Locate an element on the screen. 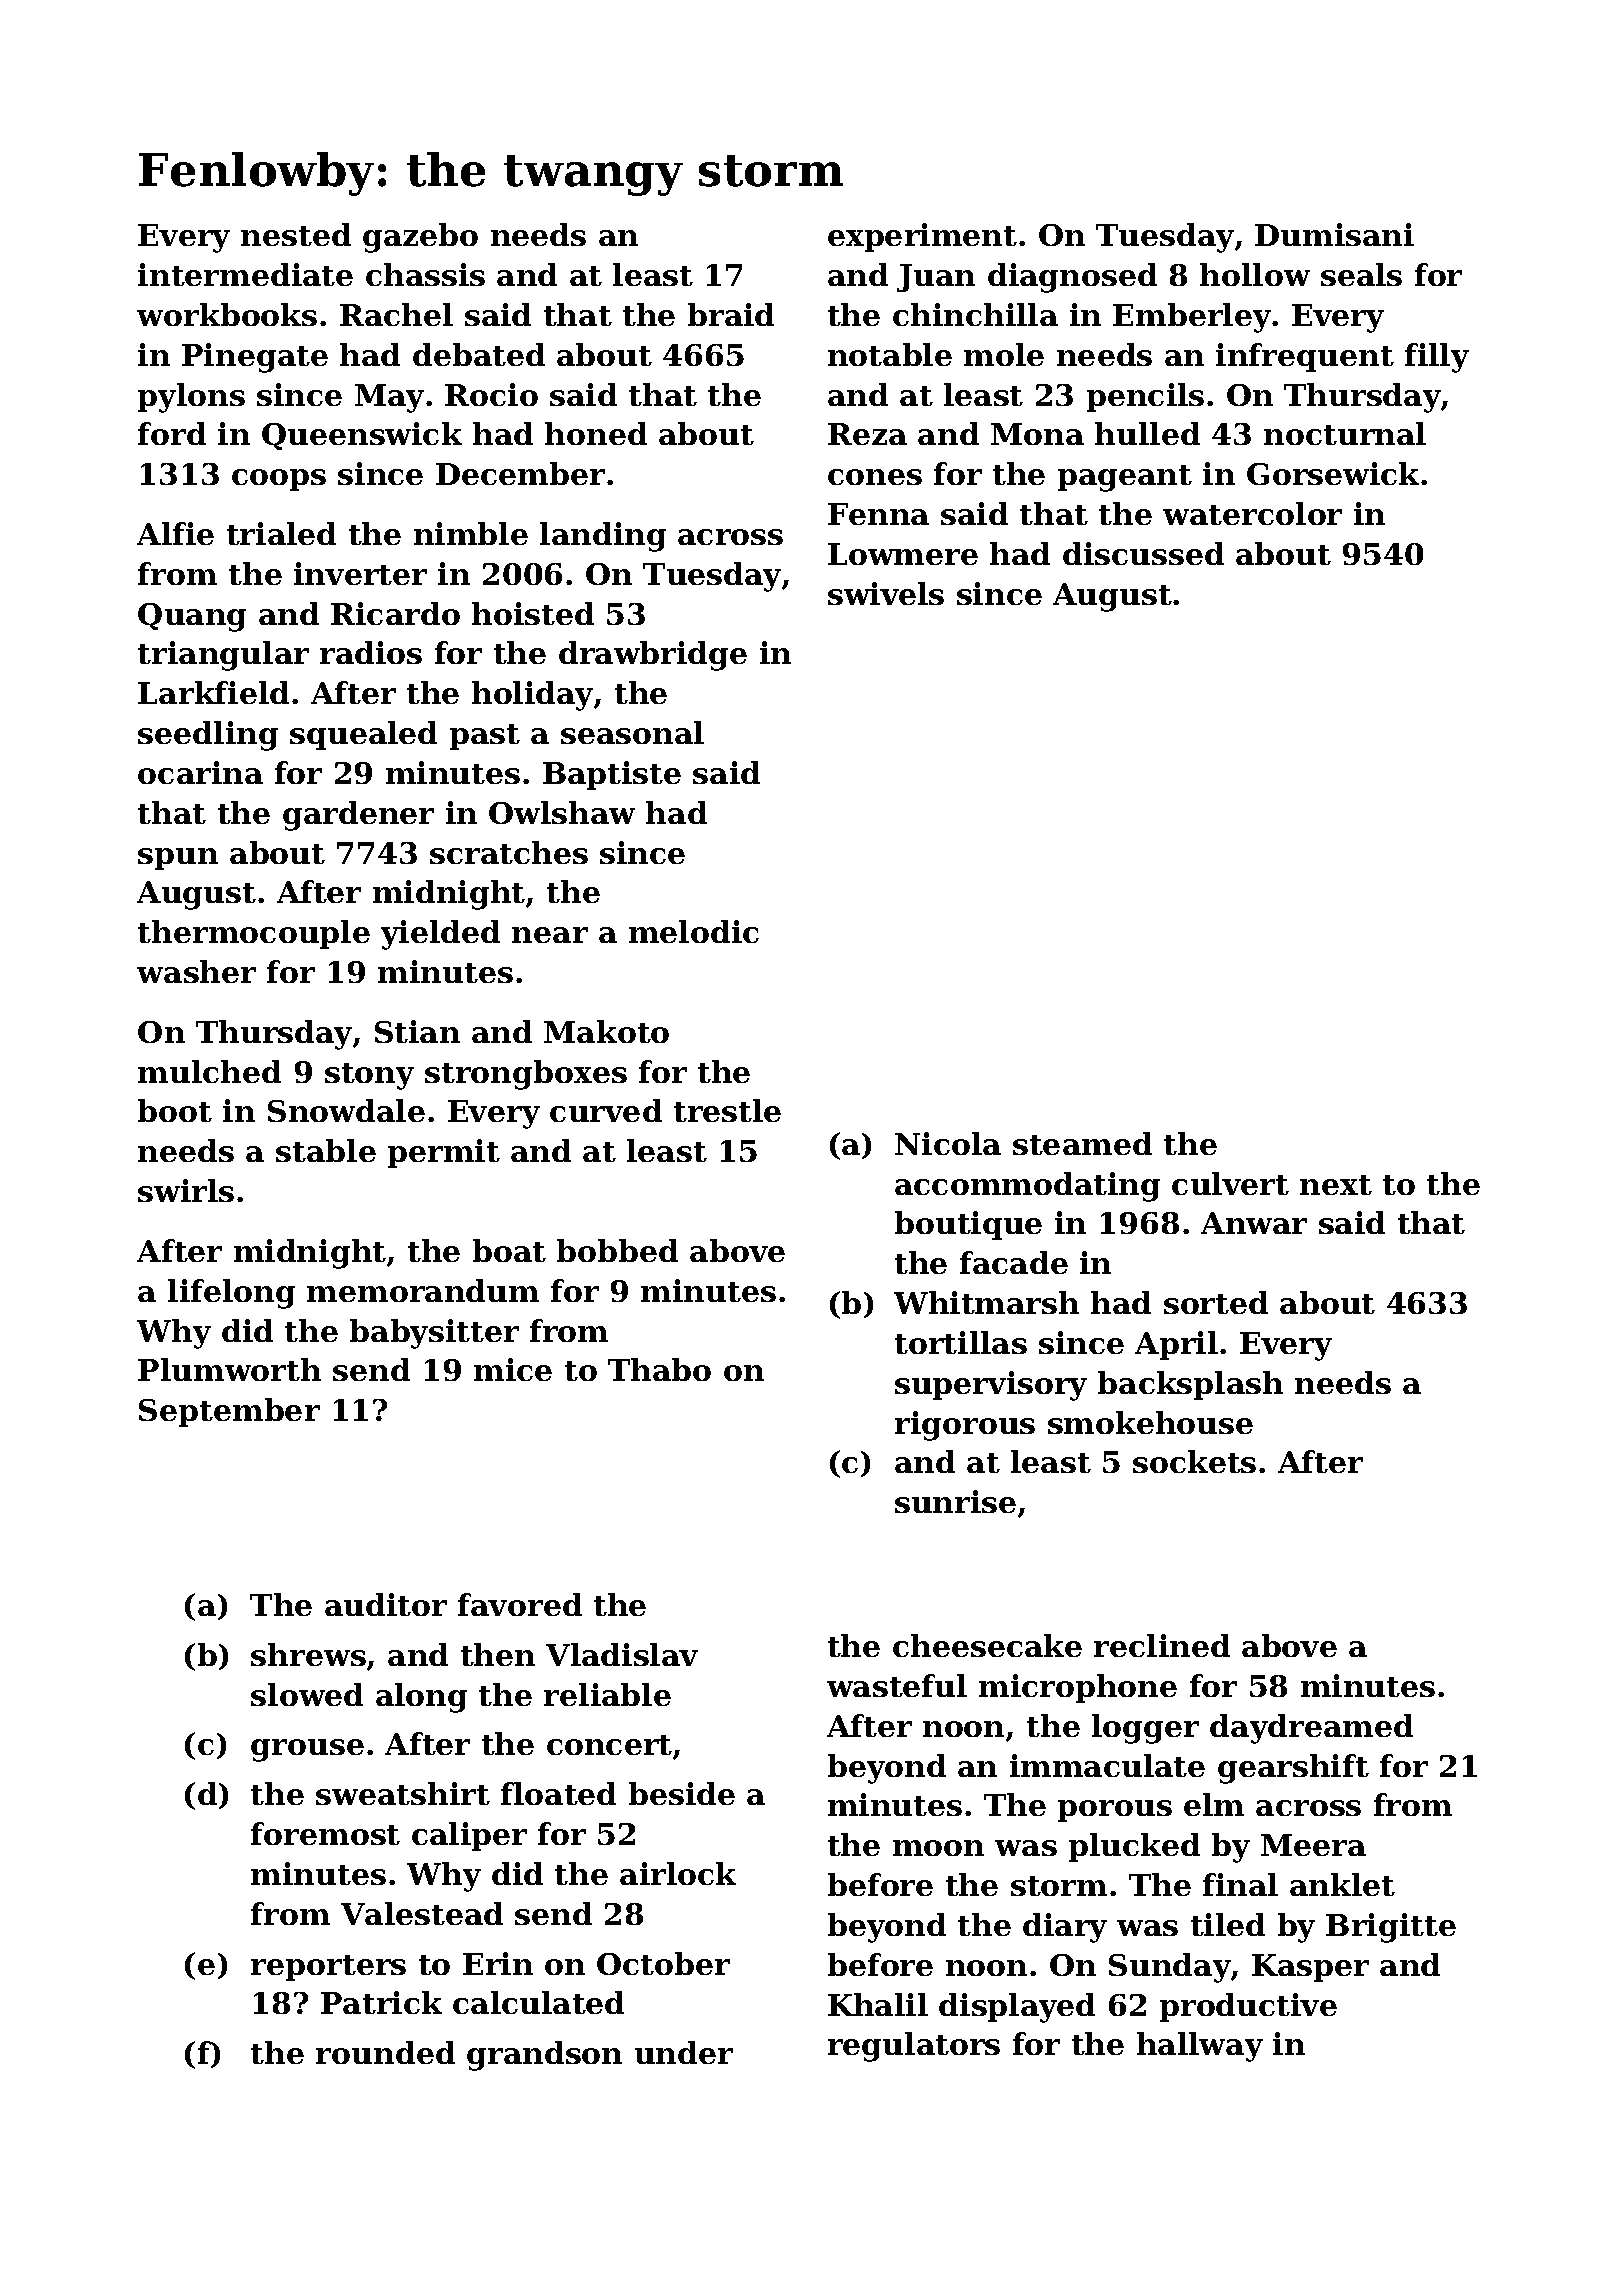 This screenshot has width=1620, height=2292. regulators is located at coordinates (914, 2047).
